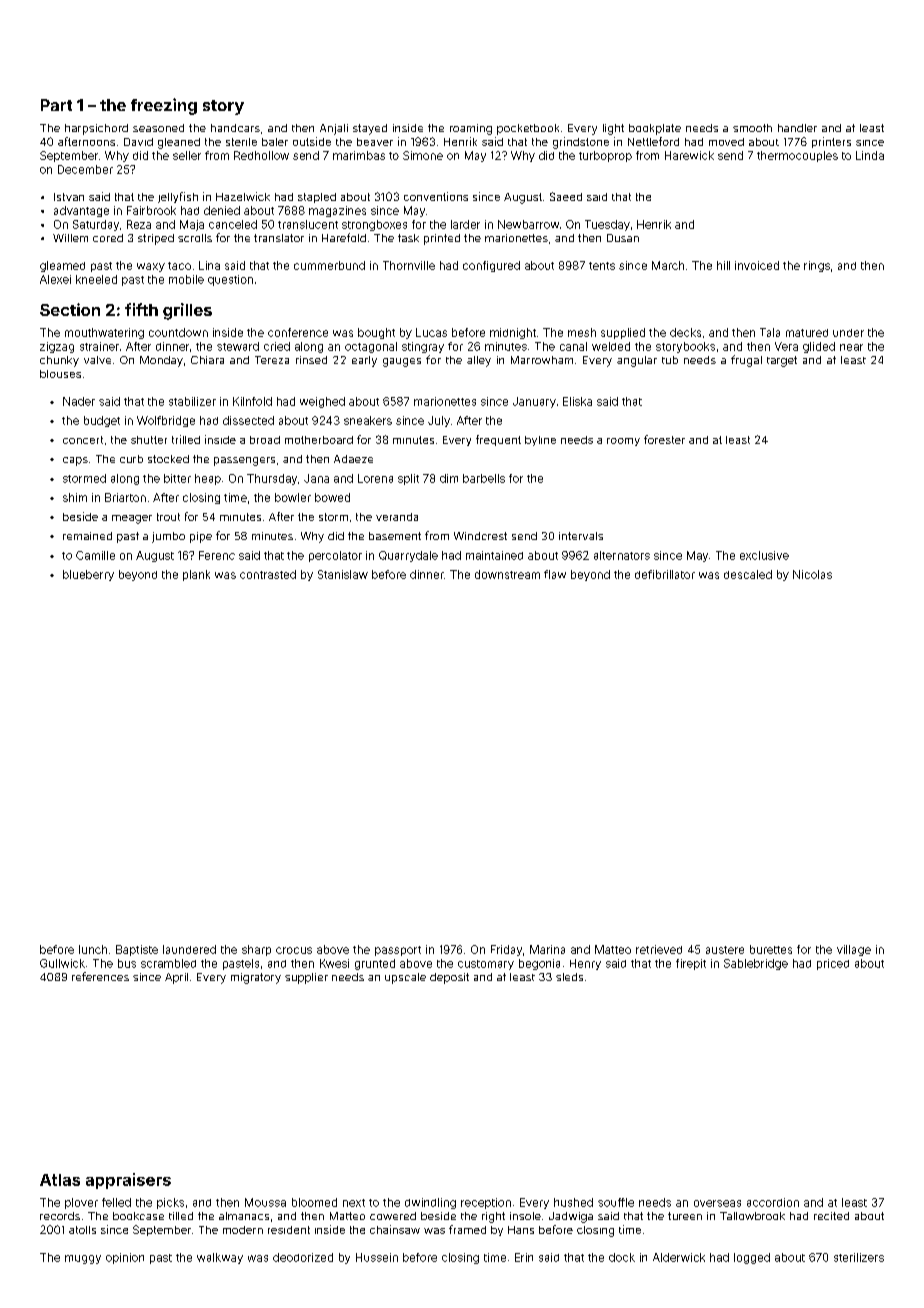  Describe the element at coordinates (854, 950) in the image. I see `village` at that location.
